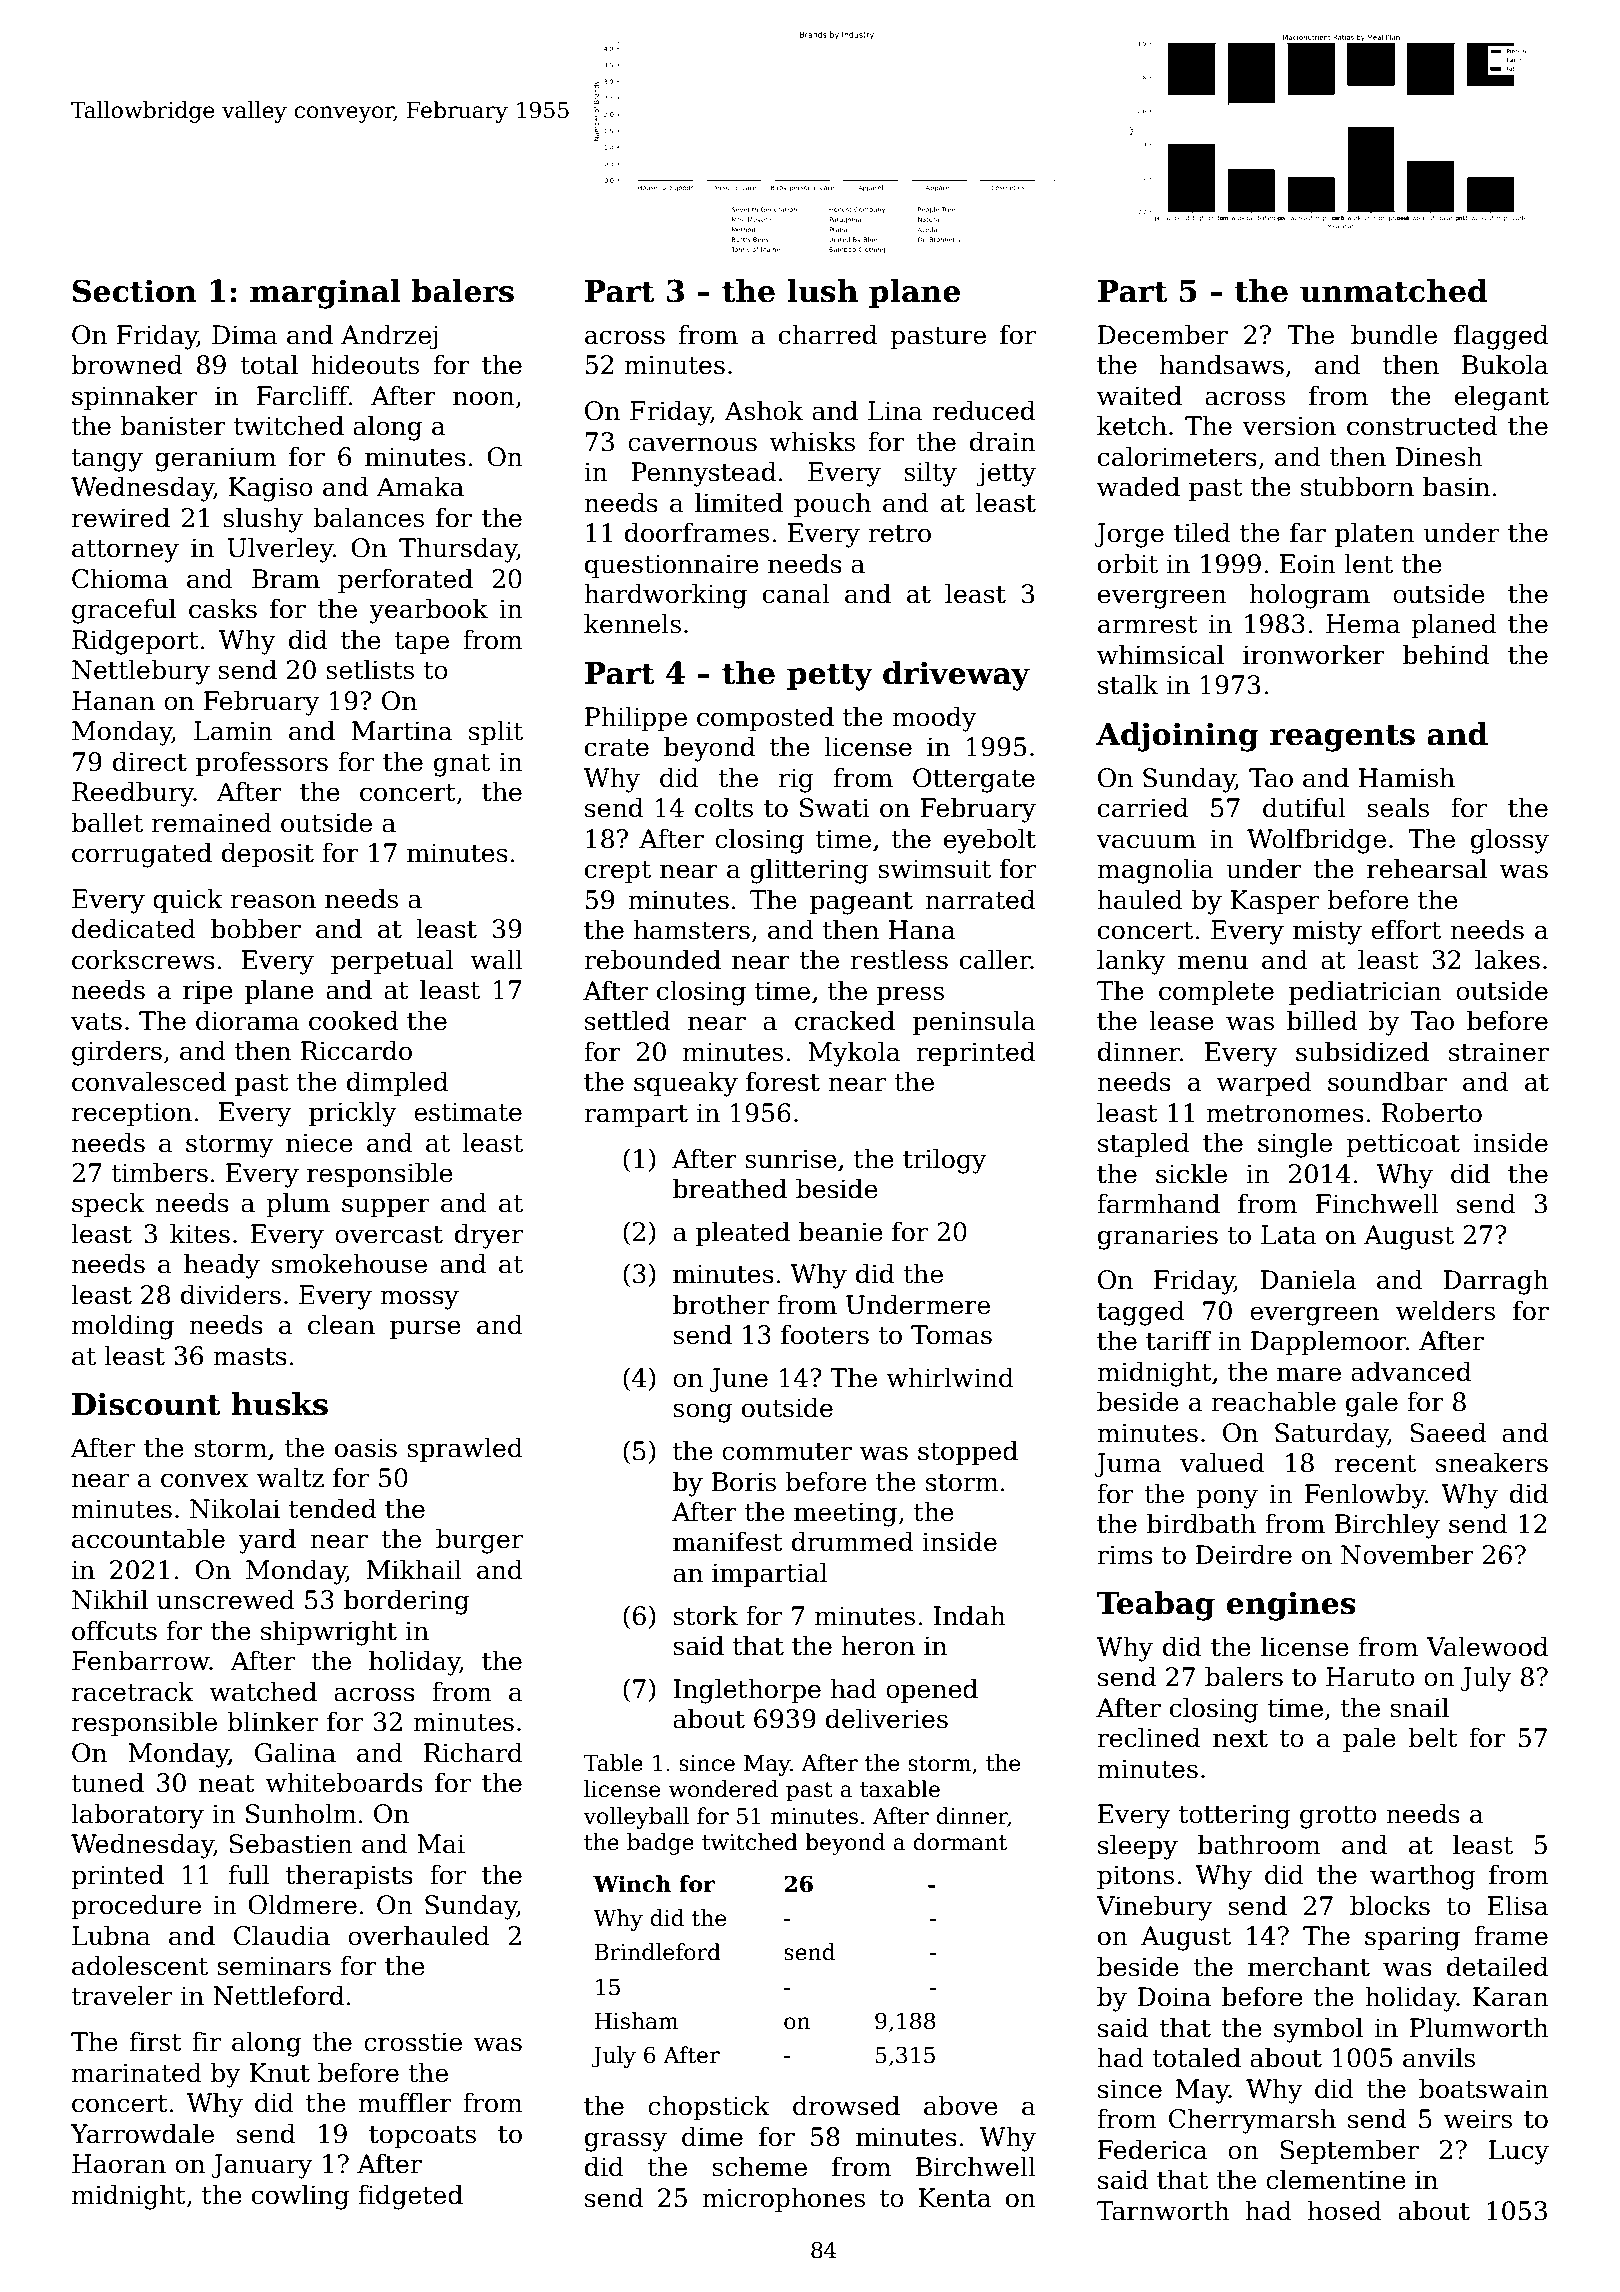 This screenshot has width=1620, height=2292. Describe the element at coordinates (1345, 2210) in the screenshot. I see `hosed` at that location.
